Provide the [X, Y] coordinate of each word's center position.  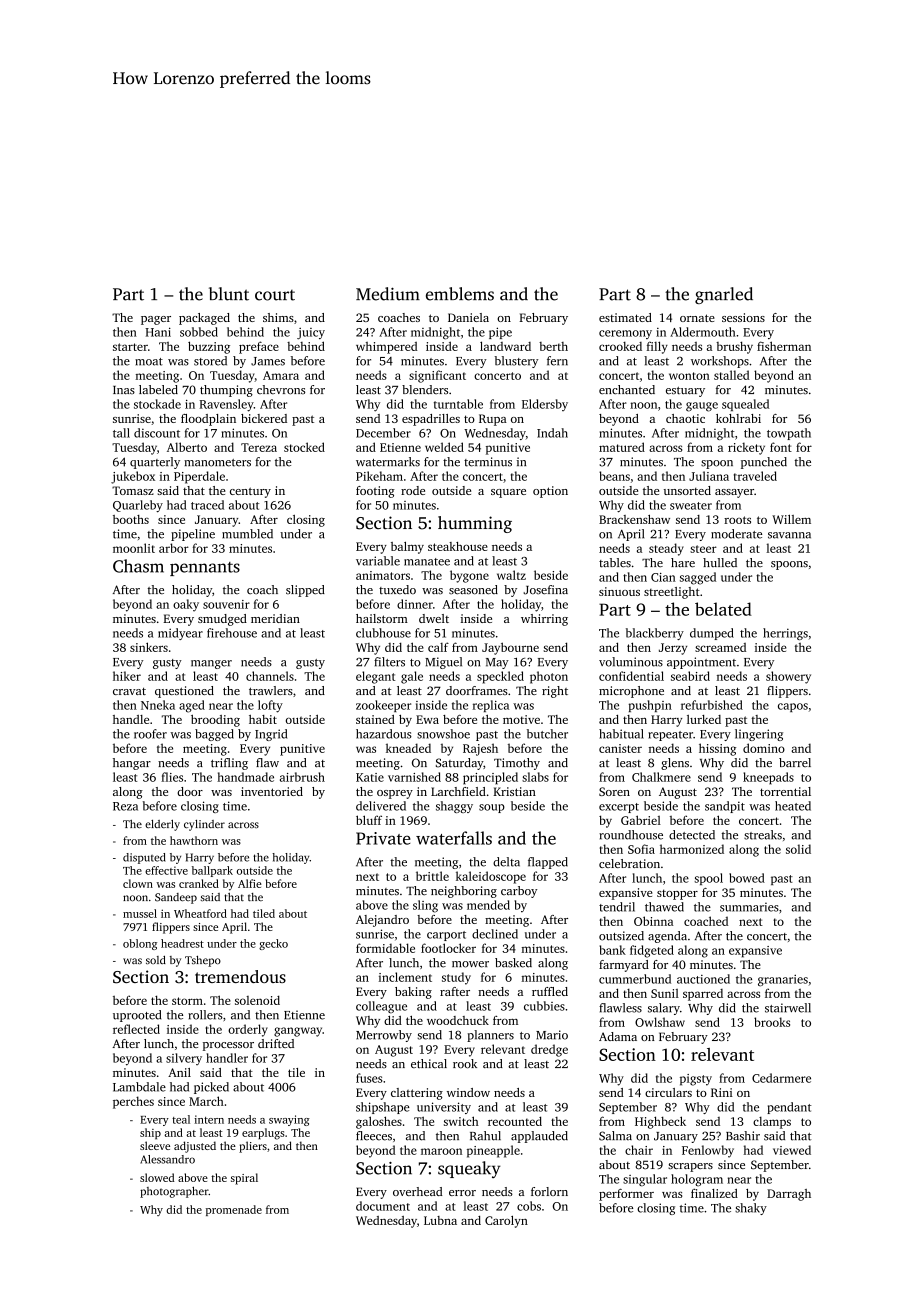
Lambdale [139, 1087]
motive [521, 719]
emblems [460, 294]
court [275, 295]
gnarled [724, 295]
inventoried [272, 791]
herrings [785, 634]
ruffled [550, 991]
